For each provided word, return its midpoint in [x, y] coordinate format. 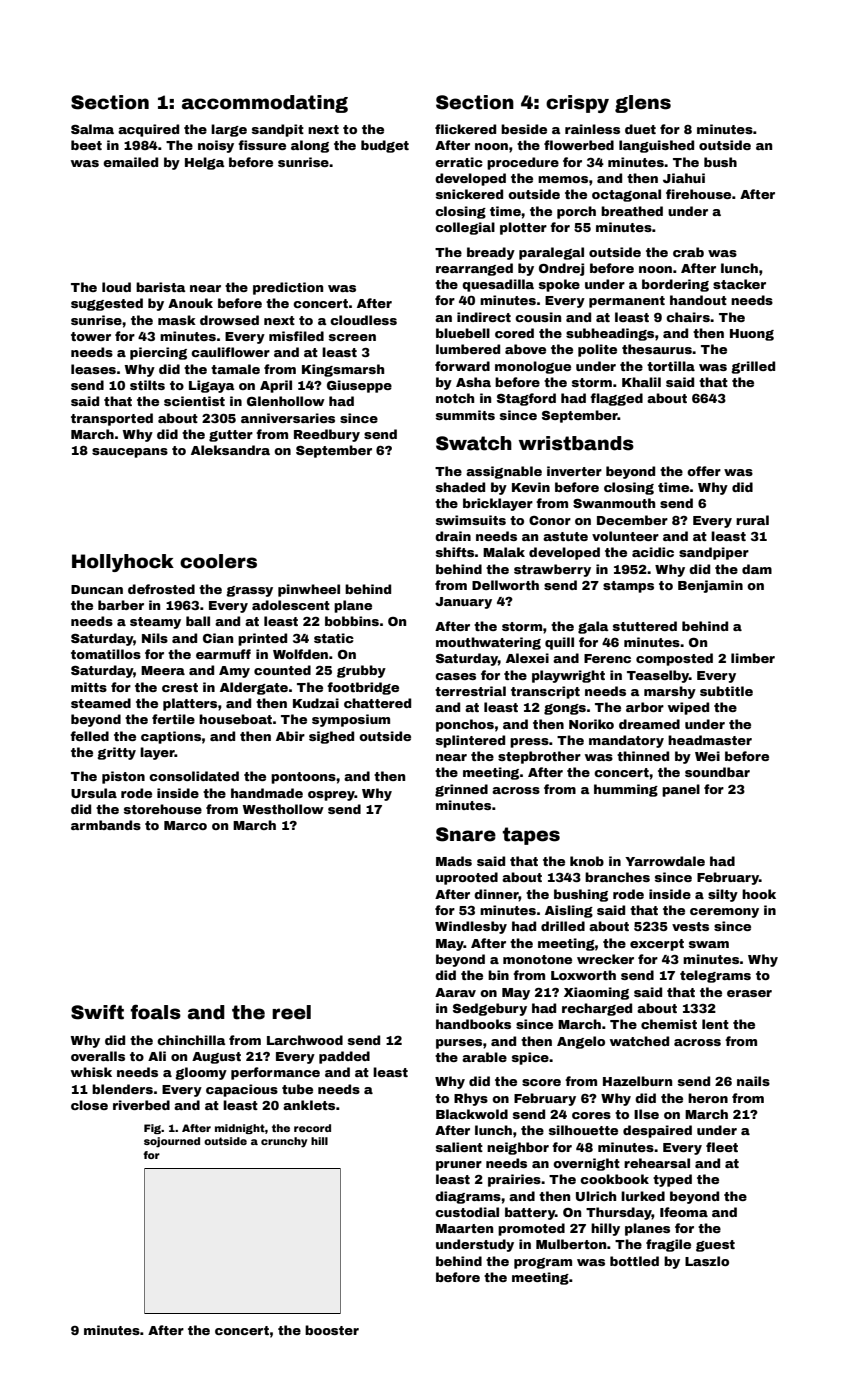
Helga [205, 163]
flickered [465, 129]
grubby [361, 671]
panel [681, 790]
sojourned [172, 1142]
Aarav [455, 992]
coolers [218, 561]
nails [753, 1081]
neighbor [518, 1148]
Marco [185, 825]
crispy [577, 104]
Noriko [591, 724]
